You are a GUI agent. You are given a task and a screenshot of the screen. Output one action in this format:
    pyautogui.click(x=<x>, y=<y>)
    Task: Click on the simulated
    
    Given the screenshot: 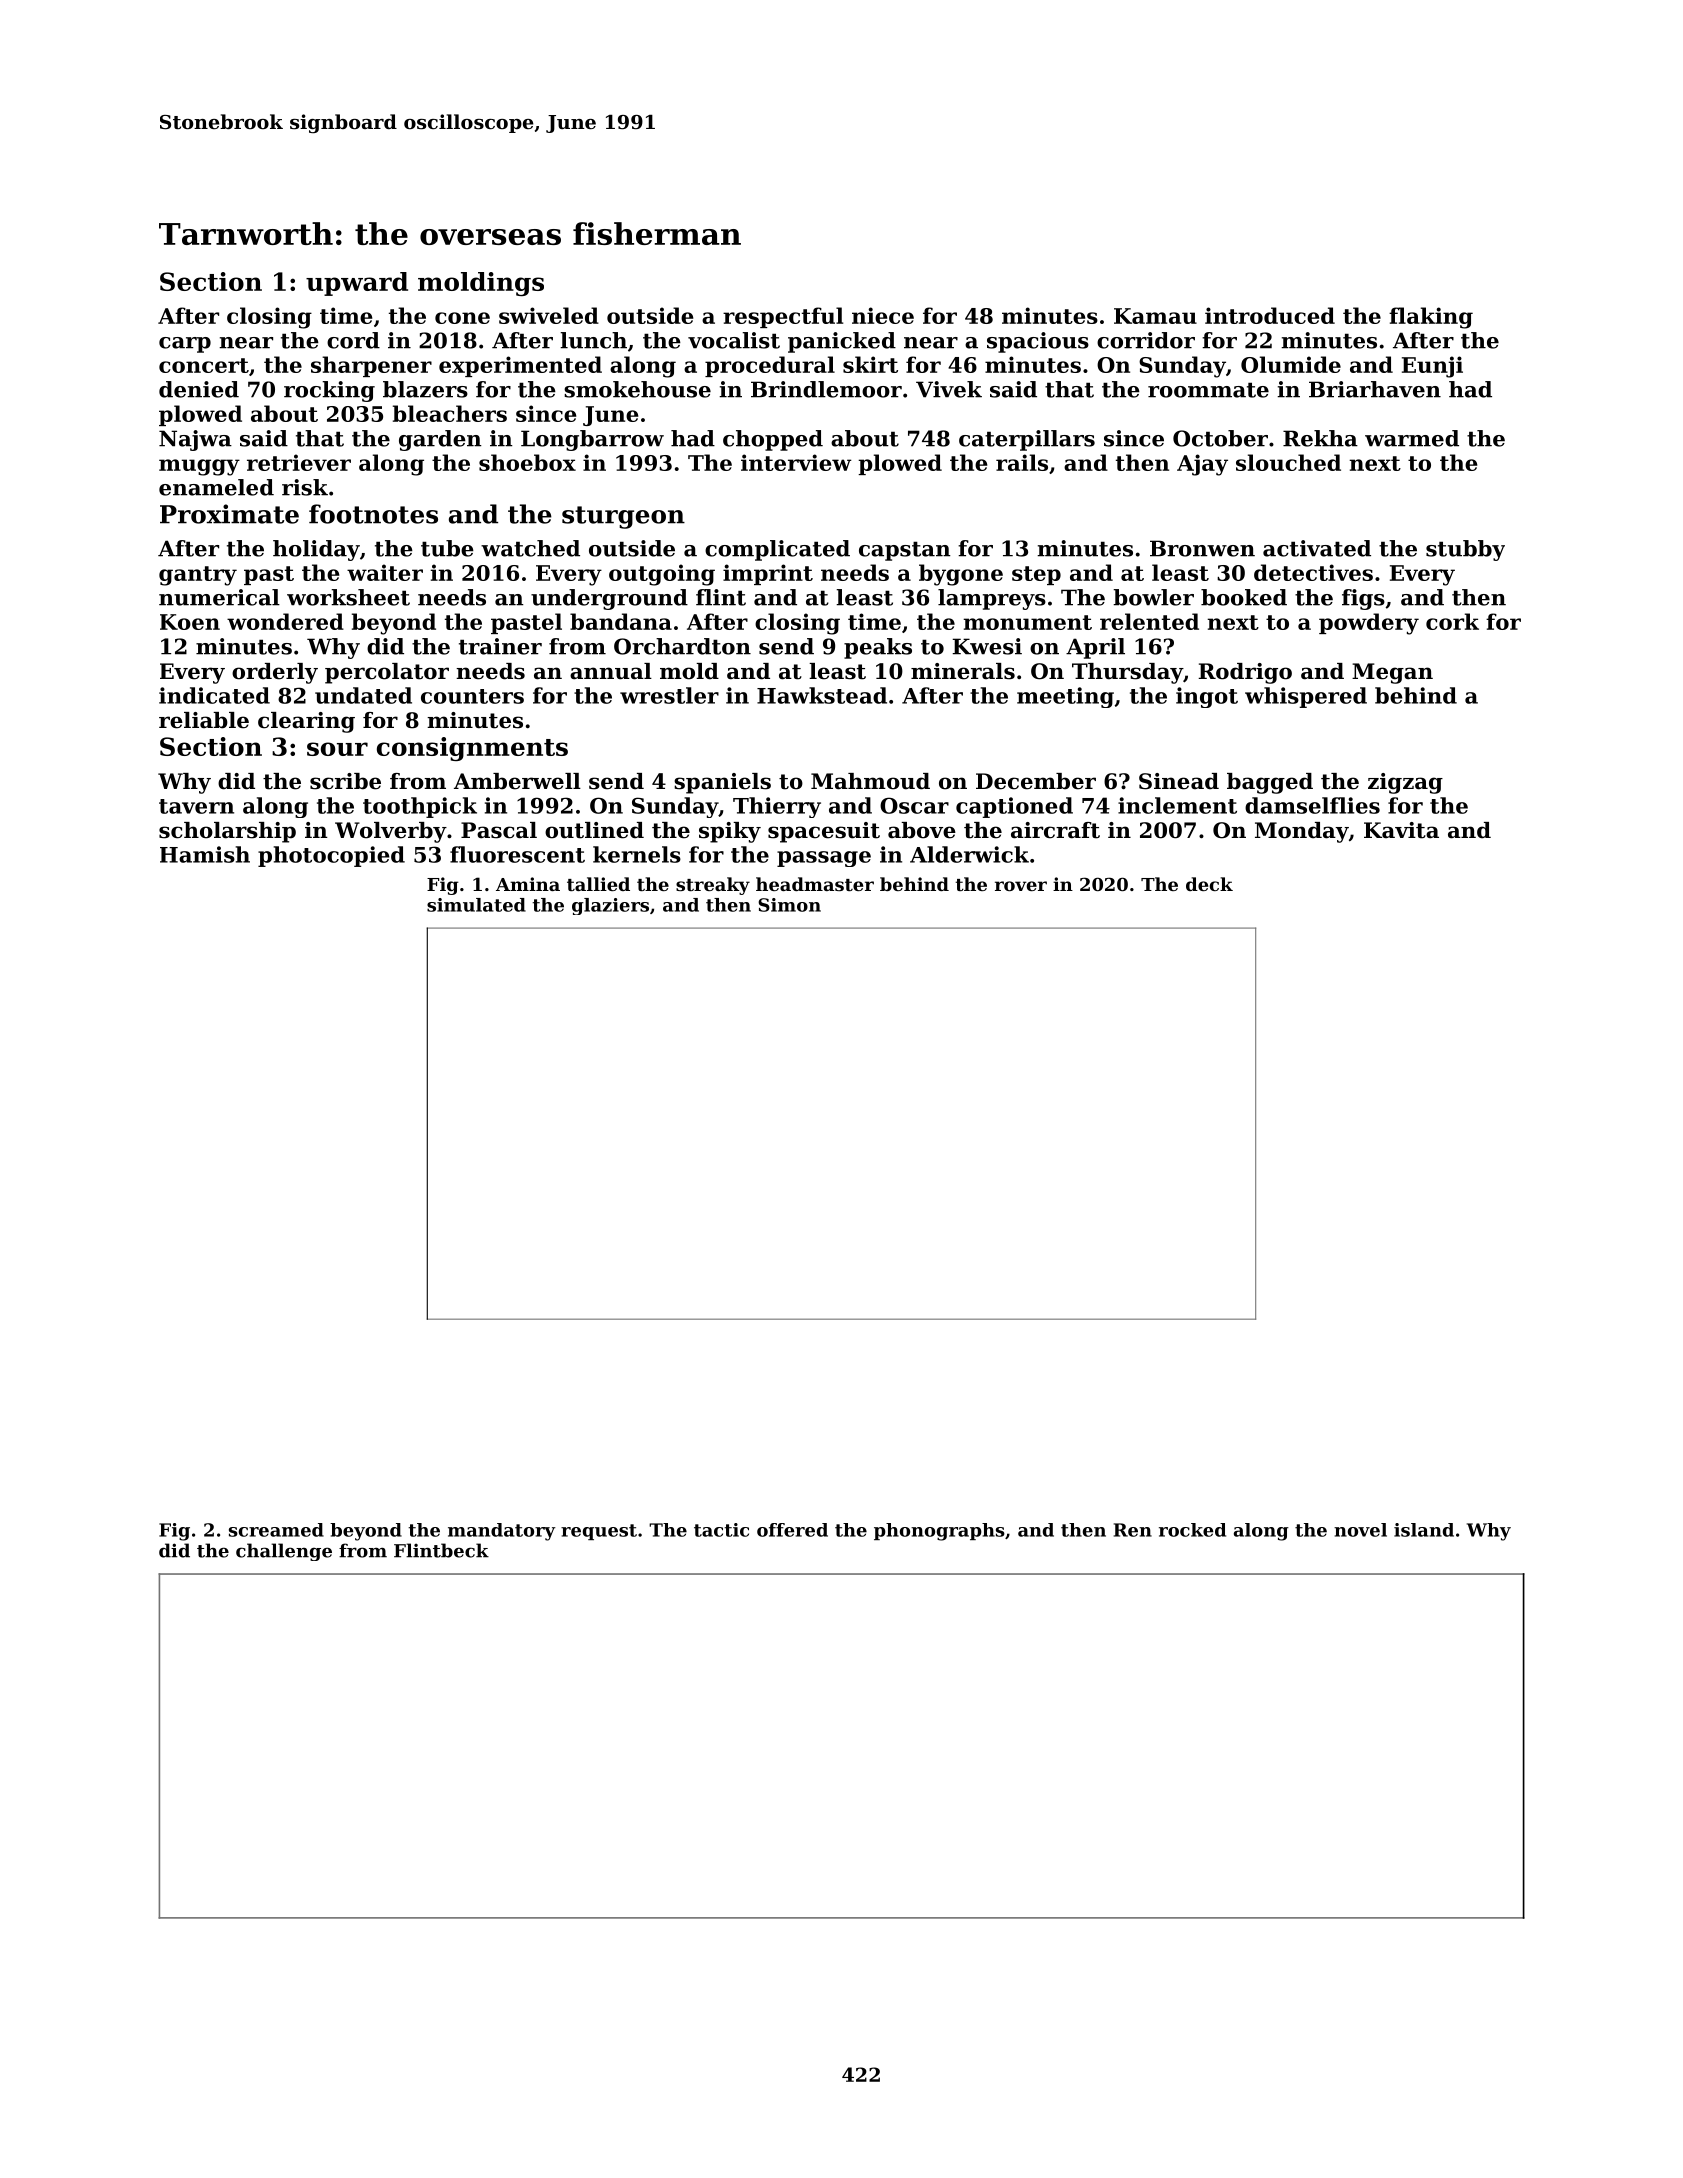 What is the action you would take?
    pyautogui.click(x=476, y=905)
